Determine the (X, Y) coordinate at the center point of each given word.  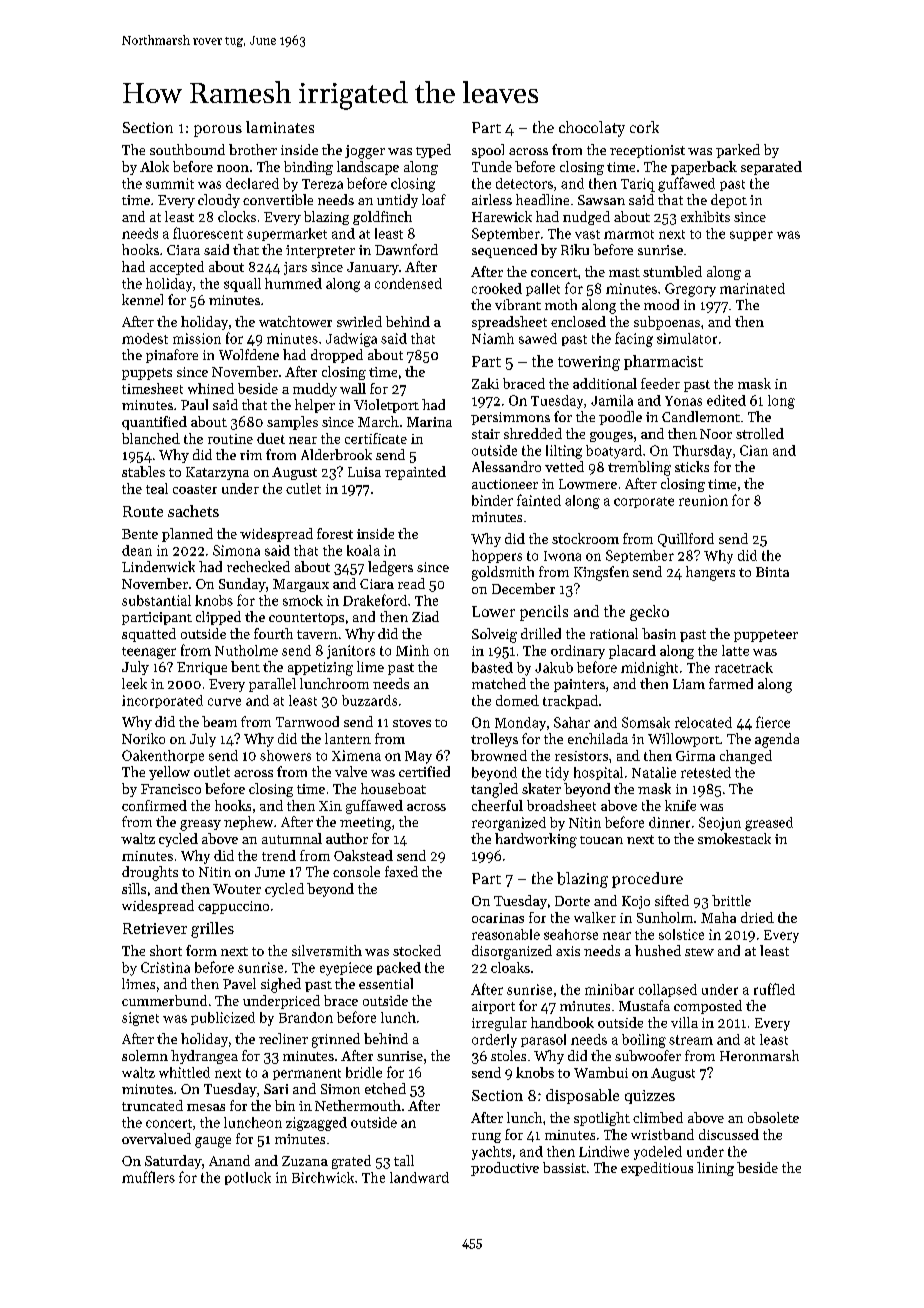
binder (492, 500)
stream (691, 1040)
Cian (754, 450)
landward (419, 1177)
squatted (149, 635)
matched (499, 683)
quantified (154, 423)
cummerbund (164, 1000)
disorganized (512, 952)
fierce (773, 722)
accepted (177, 268)
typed (433, 151)
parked (738, 151)
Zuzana (305, 1161)
